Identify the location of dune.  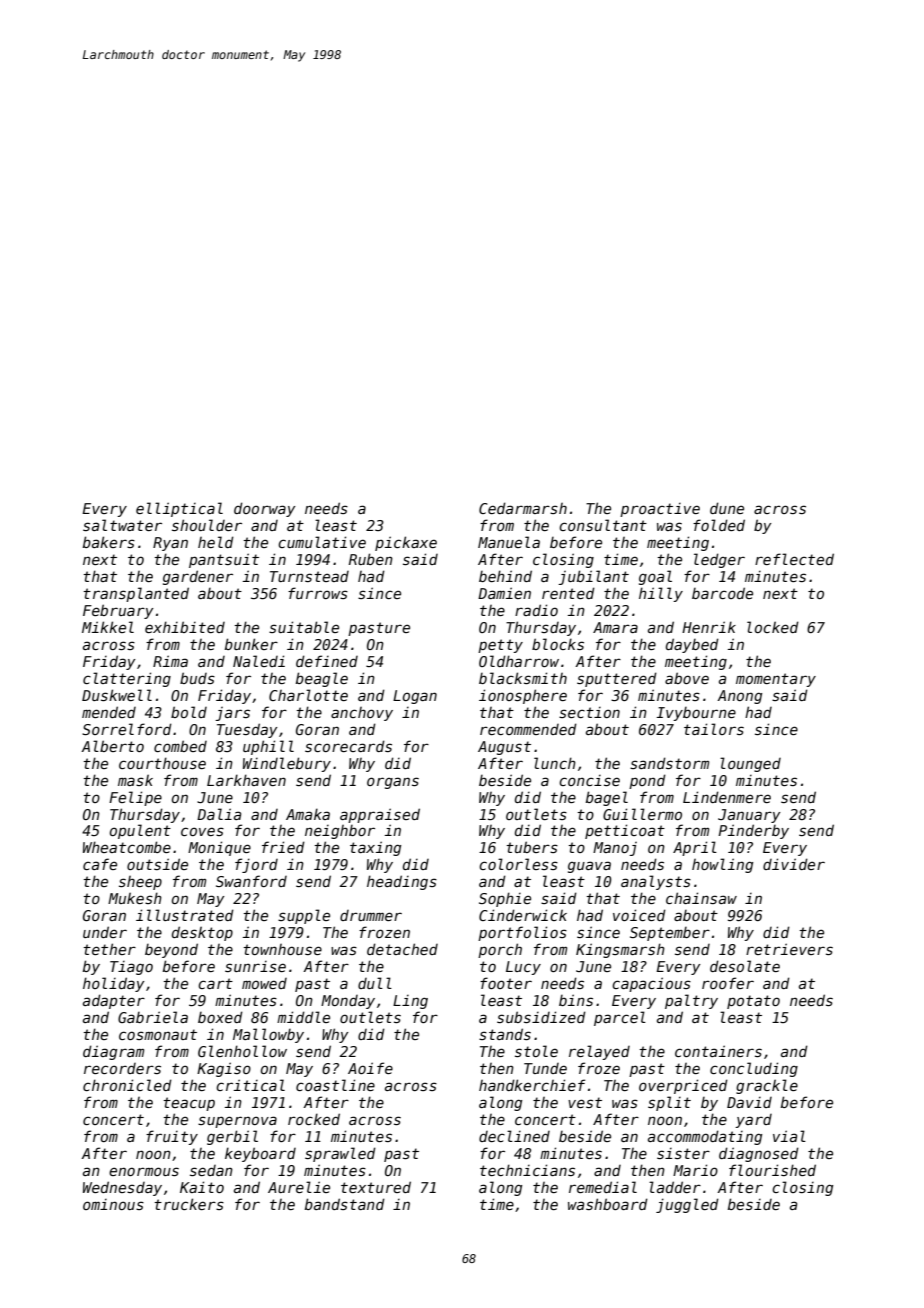
(727, 508).
